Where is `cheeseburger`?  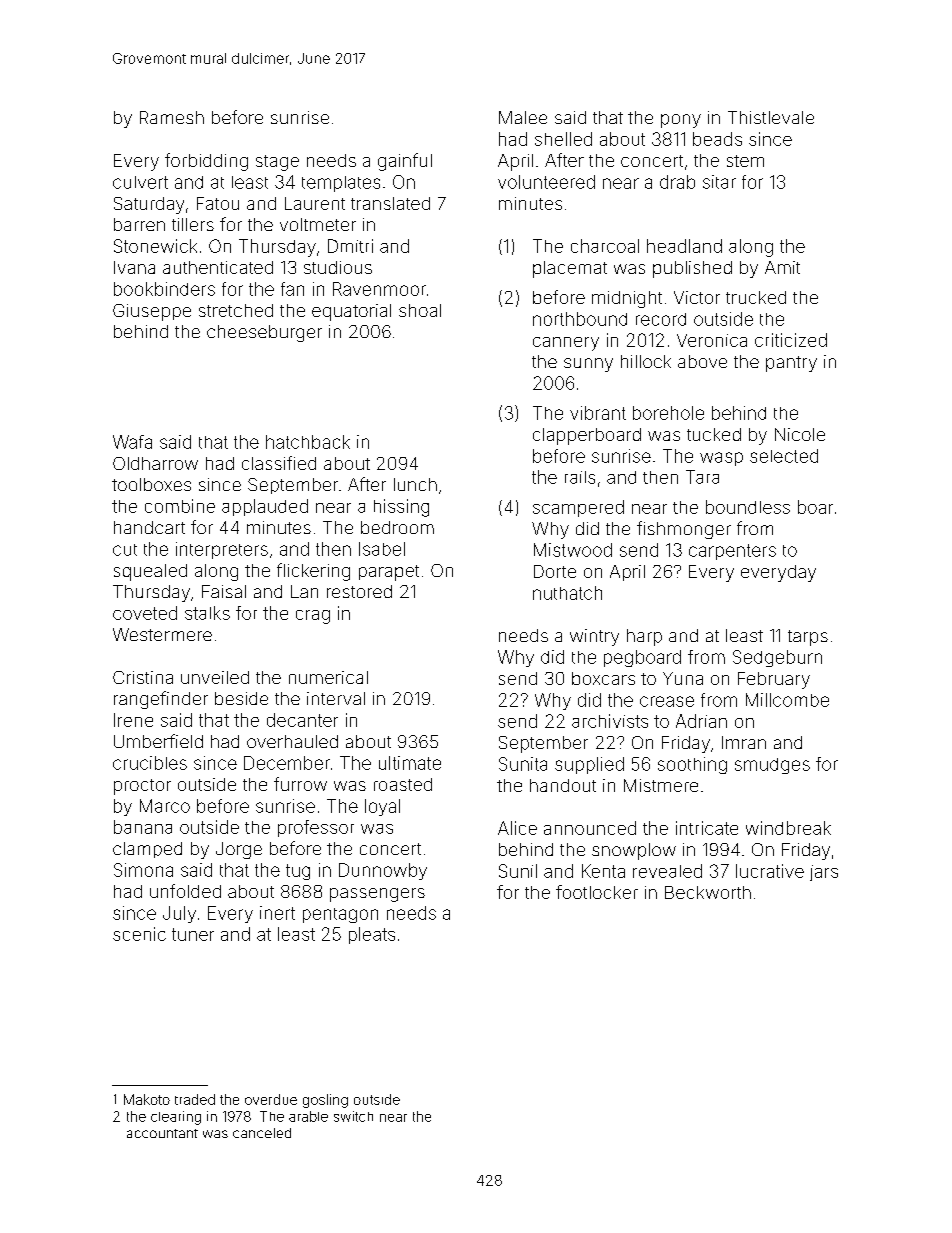 cheeseburger is located at coordinates (264, 333).
